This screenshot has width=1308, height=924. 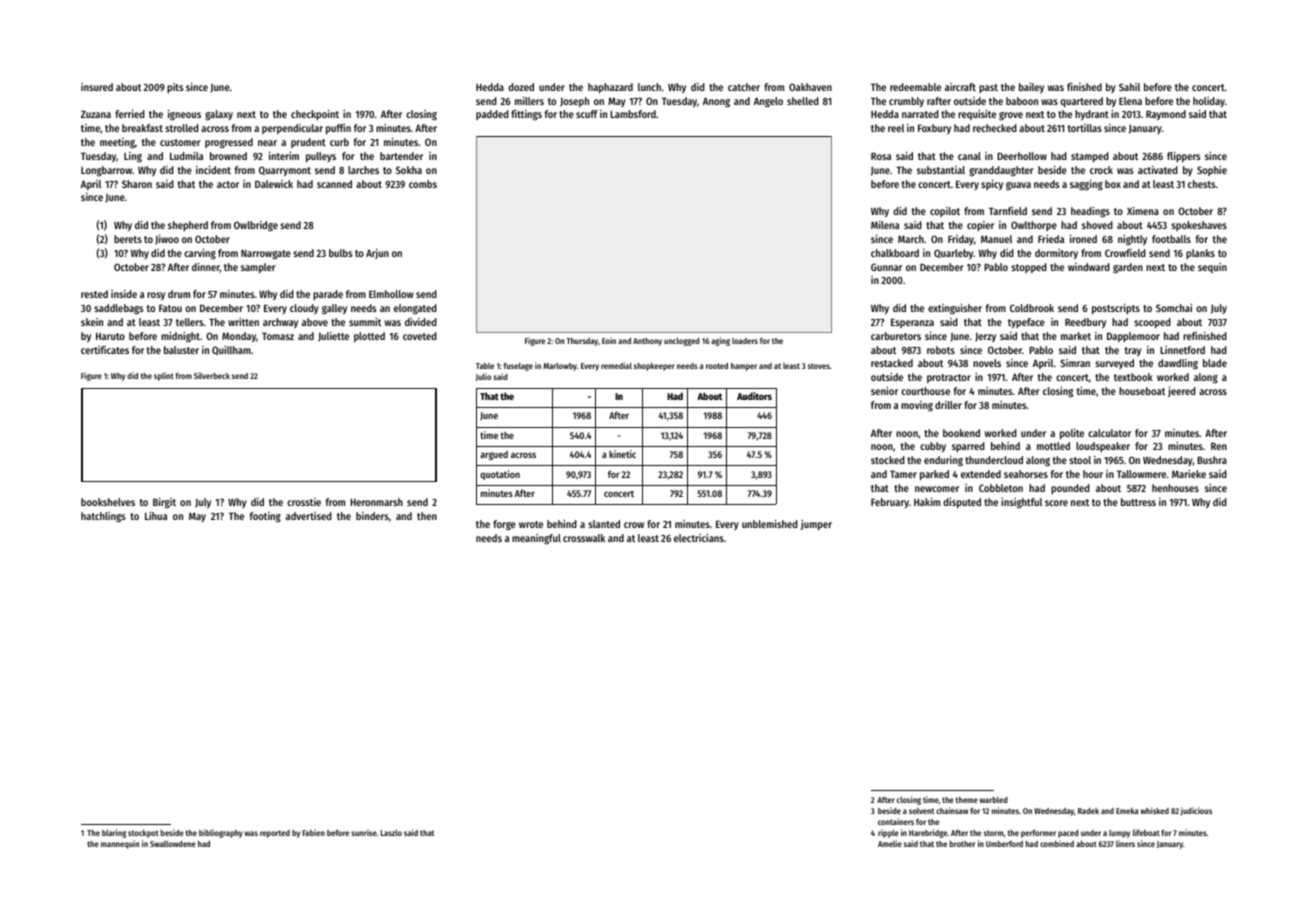 What do you see at coordinates (987, 363) in the screenshot?
I see `novels` at bounding box center [987, 363].
